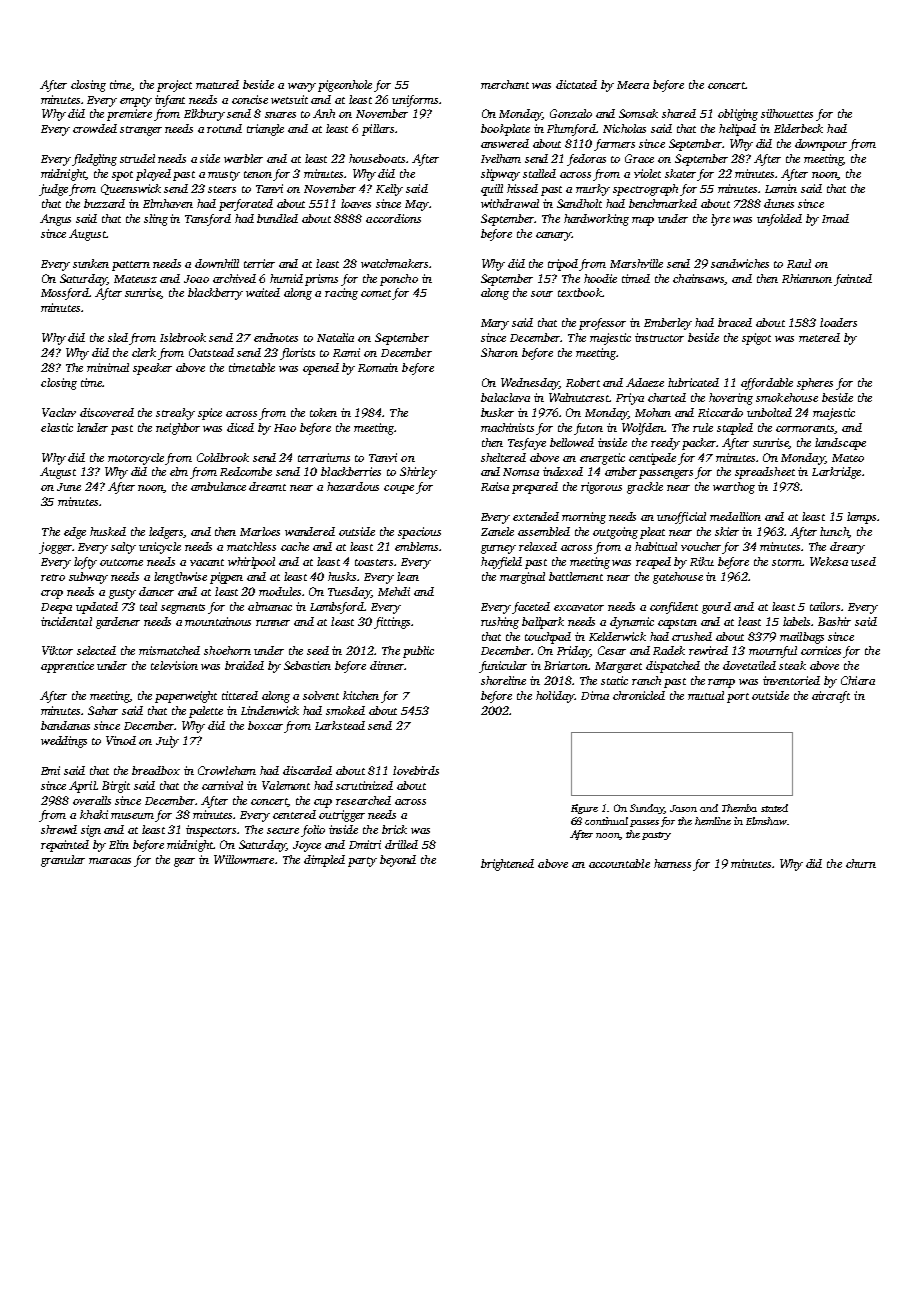 The width and height of the image is (924, 1308). What do you see at coordinates (766, 821) in the image?
I see `Elmshaw` at bounding box center [766, 821].
